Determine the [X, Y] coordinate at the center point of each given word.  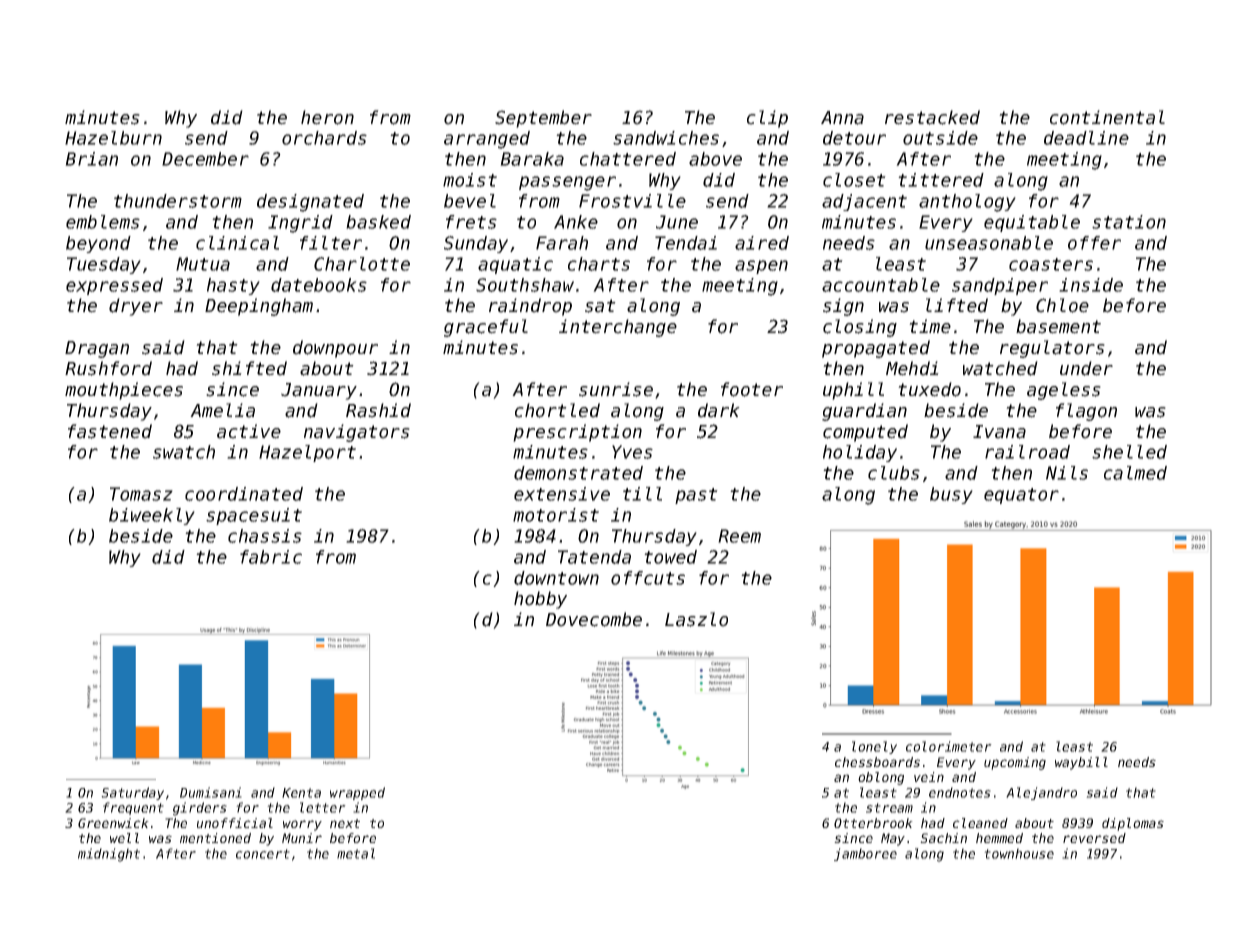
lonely [874, 747]
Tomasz [141, 494]
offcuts [648, 578]
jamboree [865, 854]
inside [1091, 285]
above [715, 159]
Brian [91, 159]
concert [263, 854]
